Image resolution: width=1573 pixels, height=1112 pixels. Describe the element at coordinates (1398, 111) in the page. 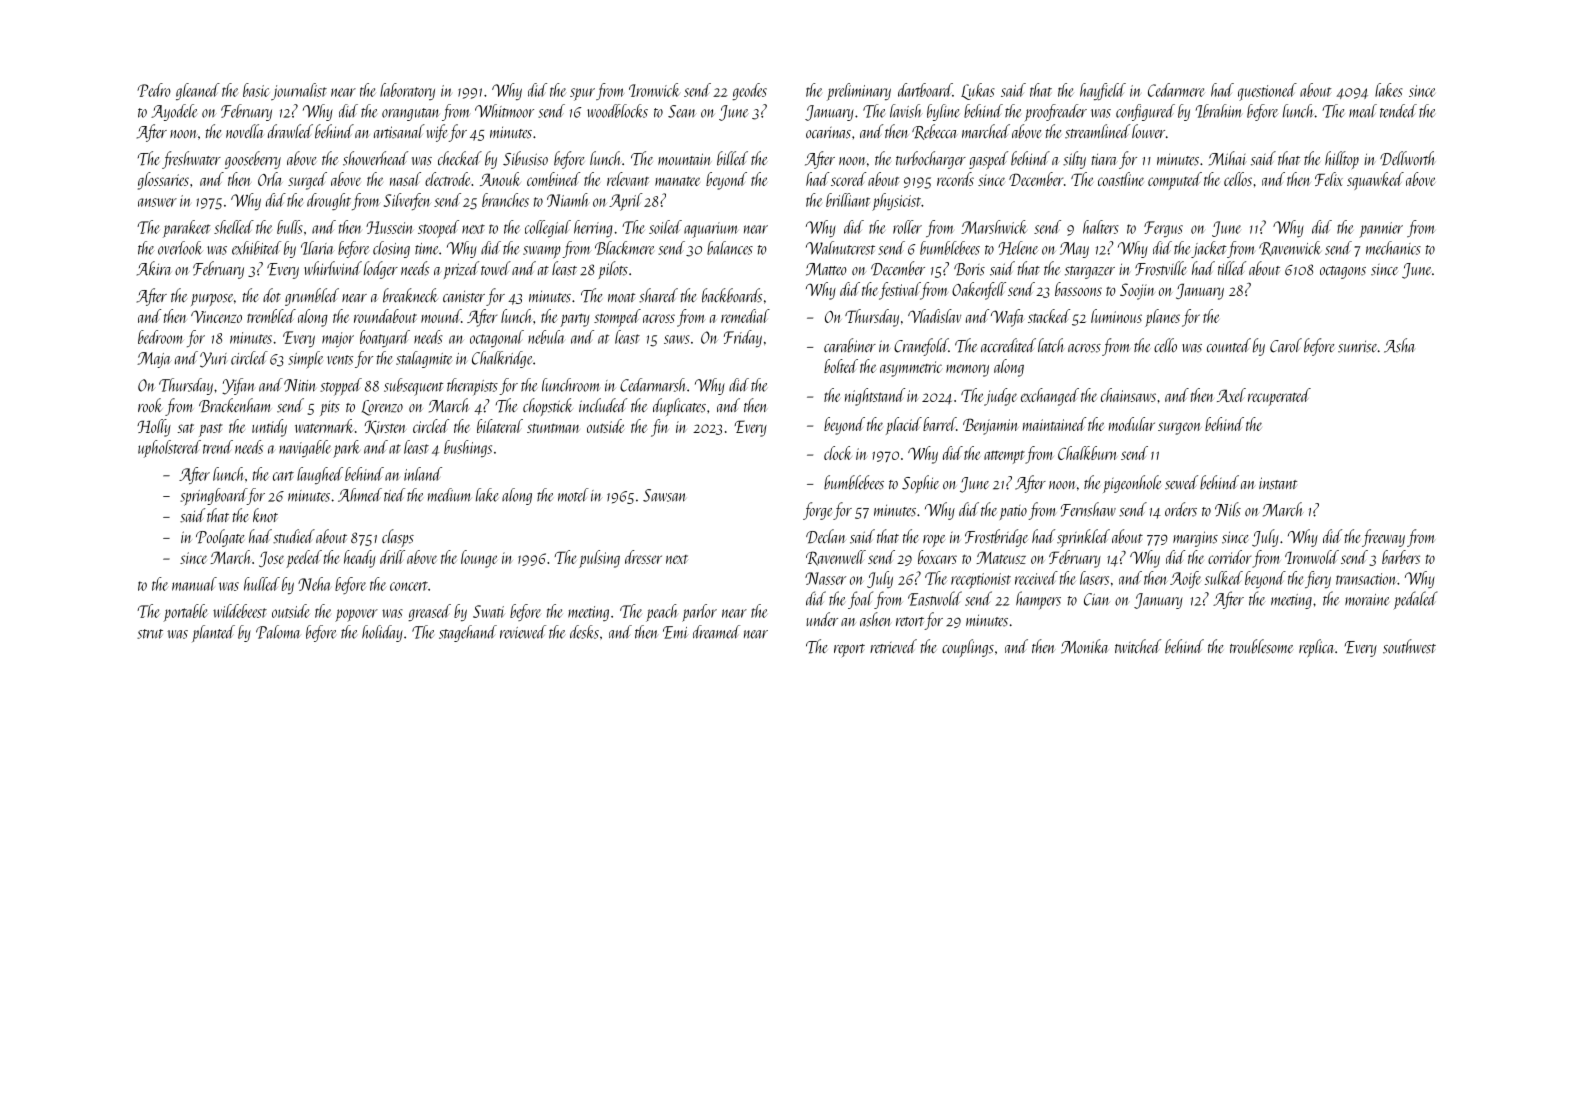

I see `tended` at that location.
